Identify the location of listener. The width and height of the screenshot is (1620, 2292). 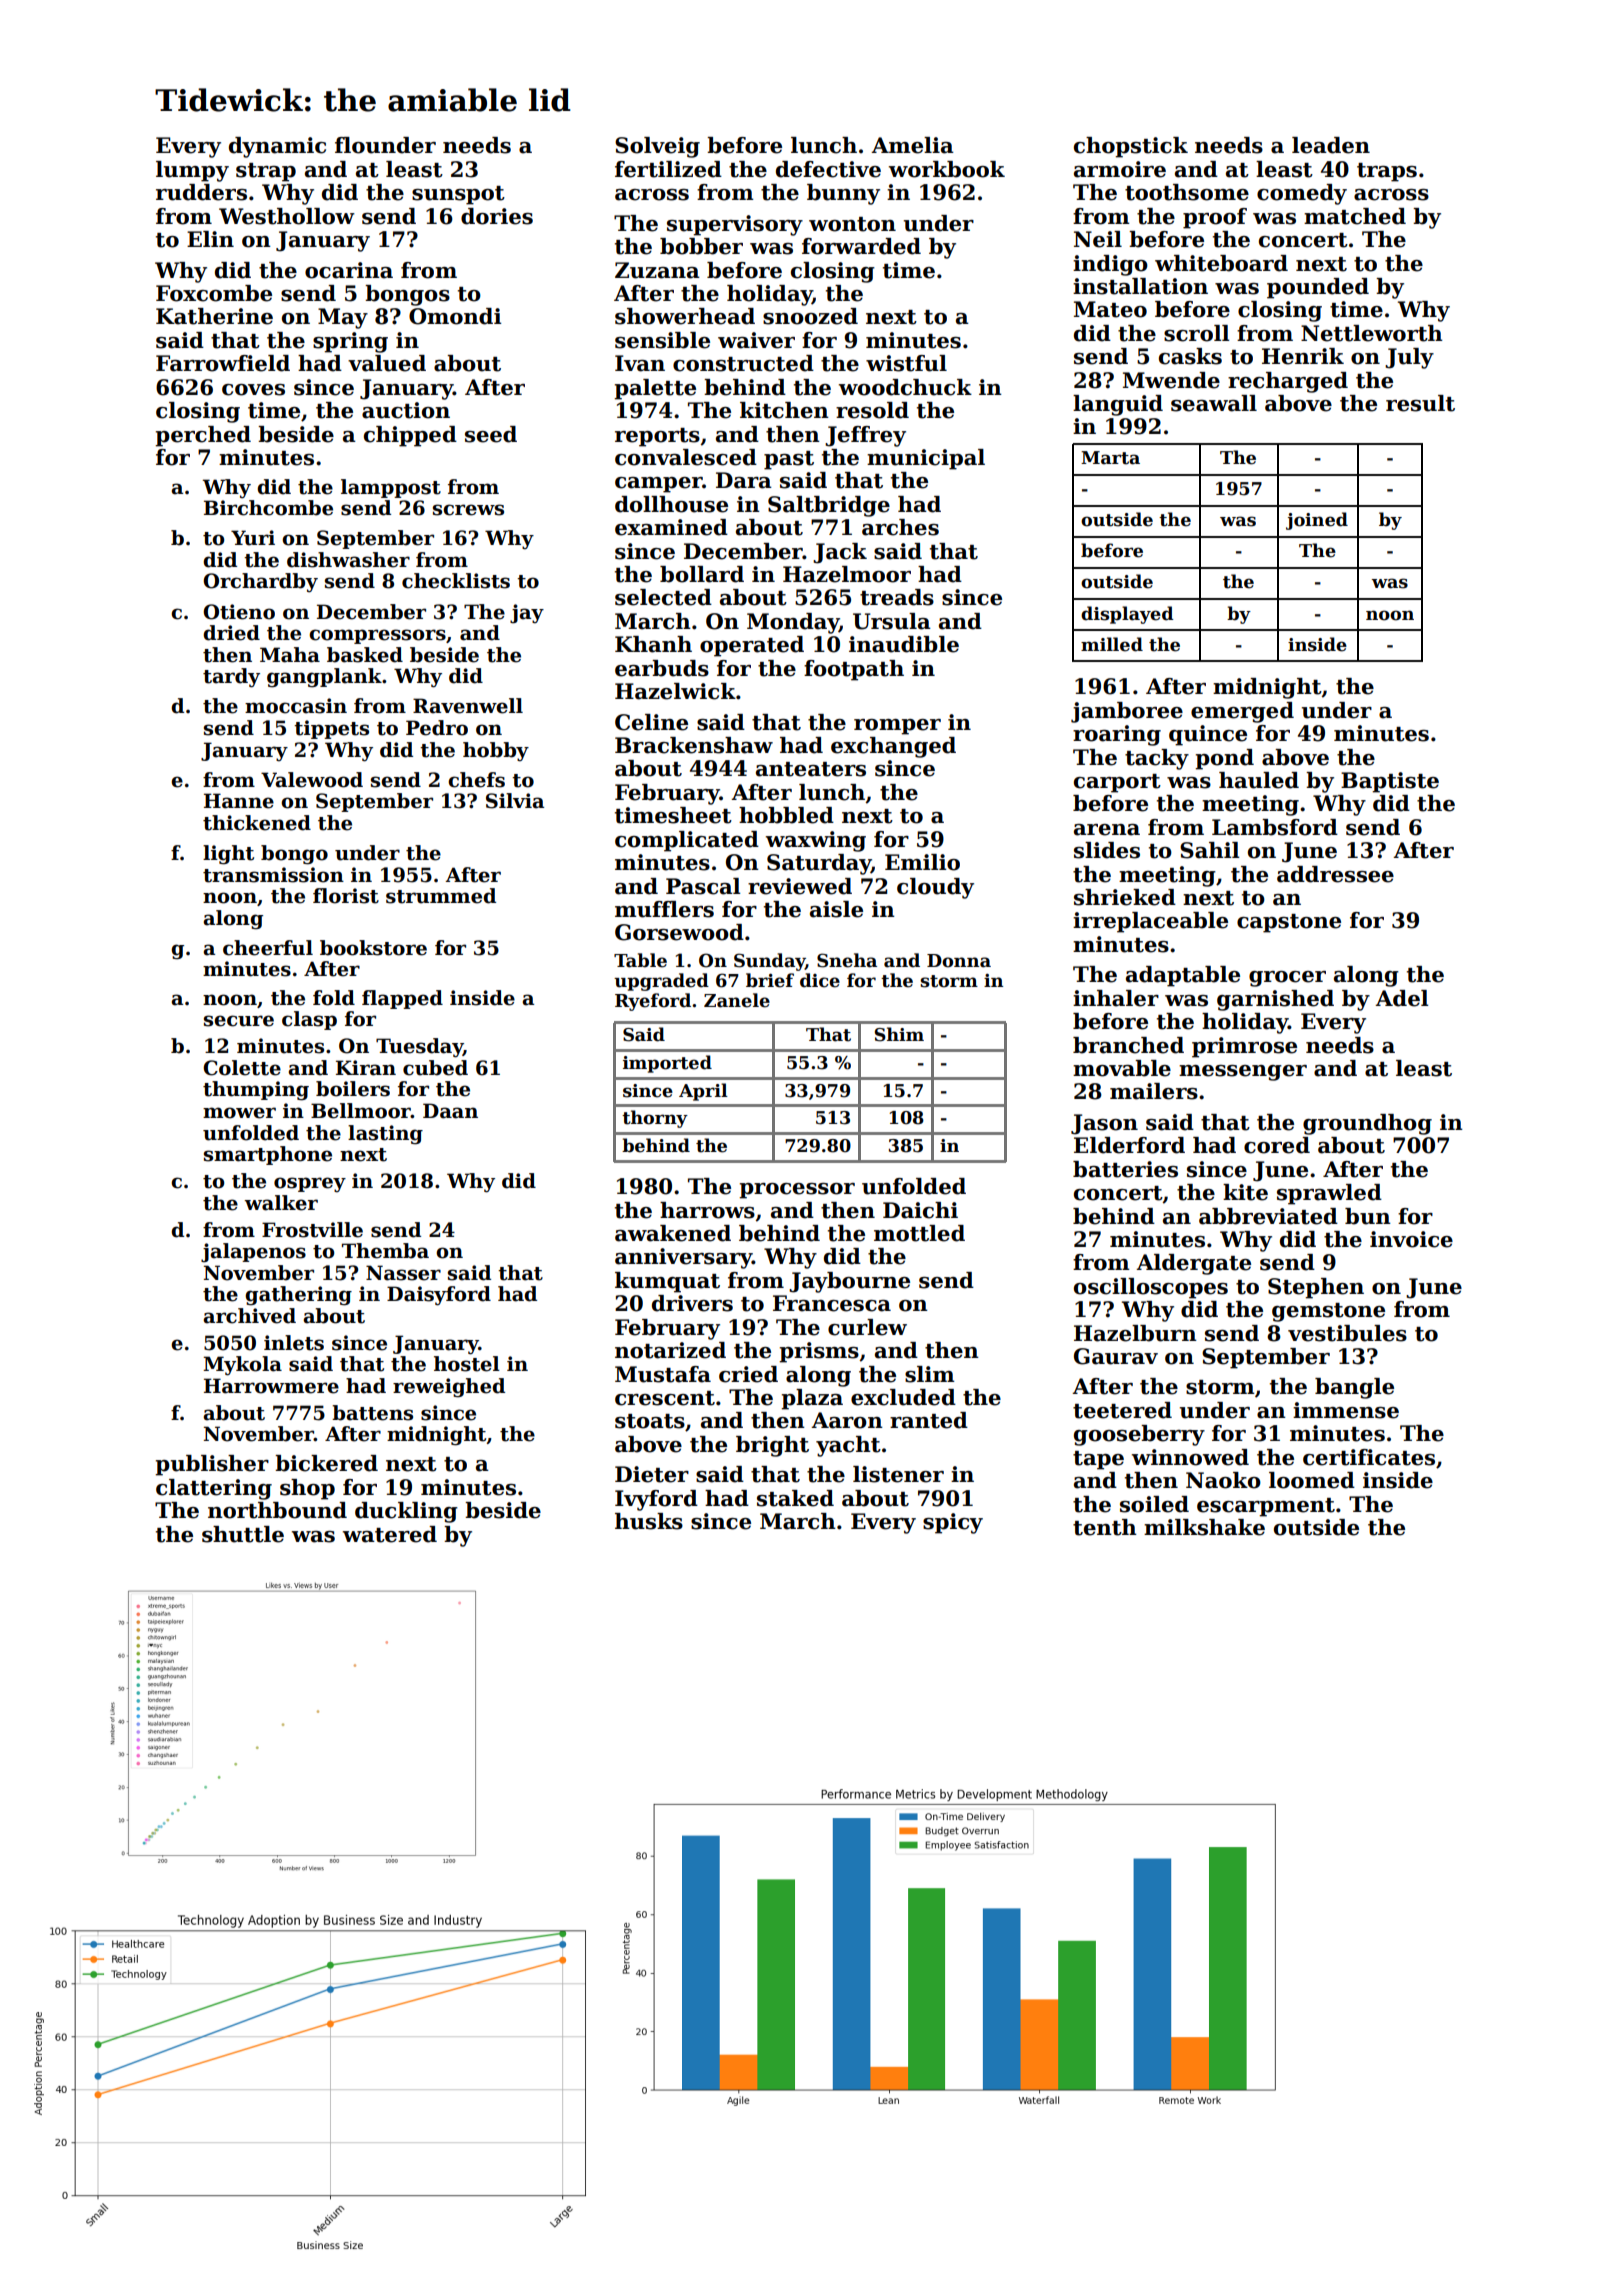
(898, 1474).
